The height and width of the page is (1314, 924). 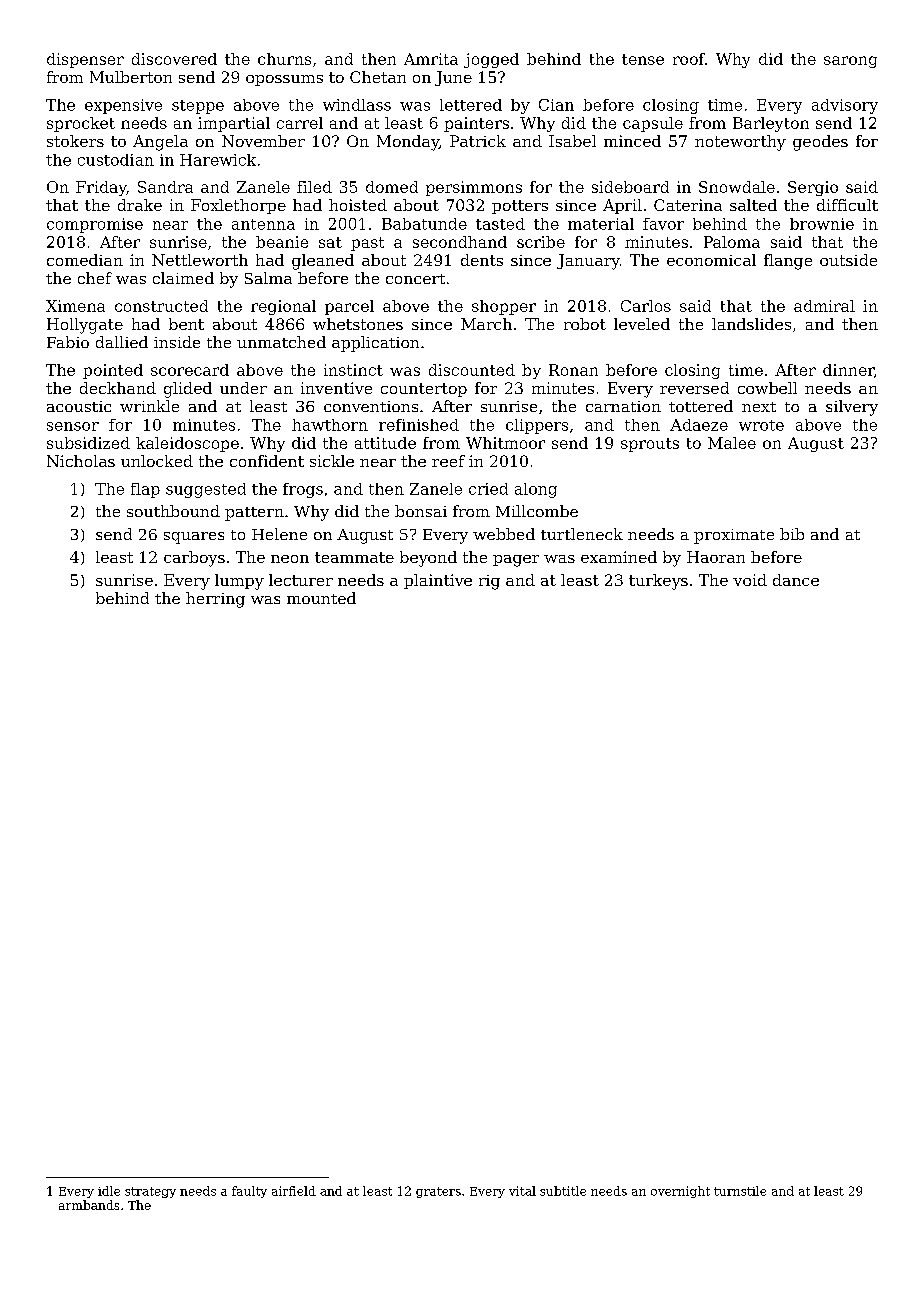 What do you see at coordinates (73, 426) in the page?
I see `sensor` at bounding box center [73, 426].
